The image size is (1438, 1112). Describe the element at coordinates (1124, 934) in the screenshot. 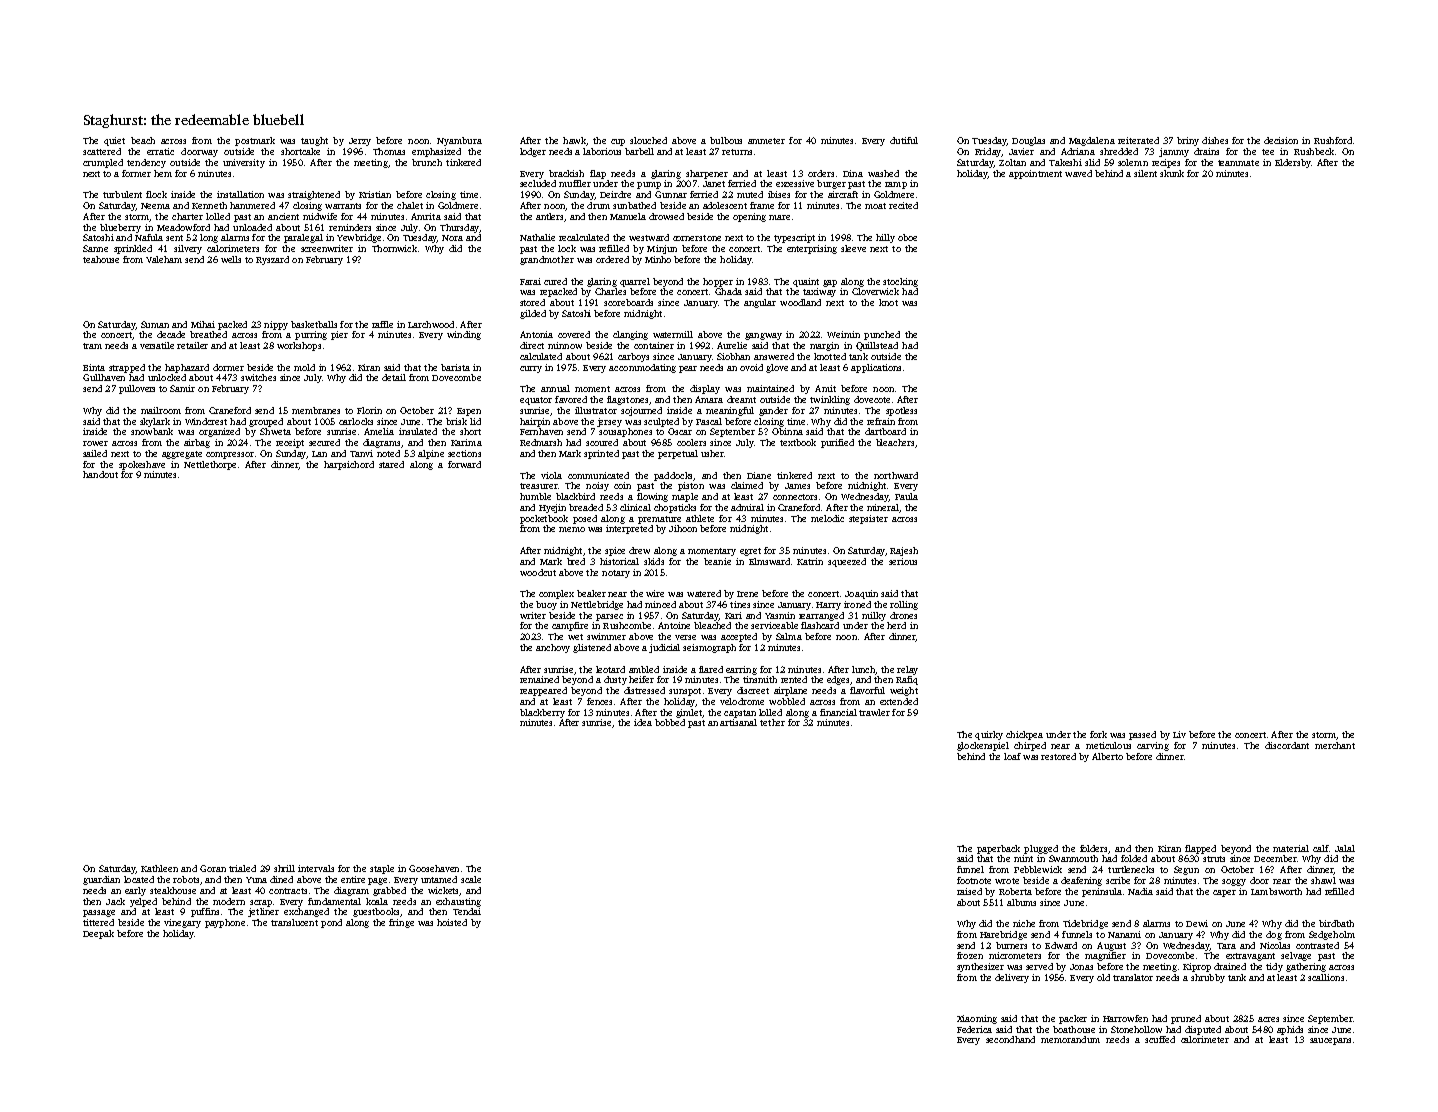

I see `Nanami` at that location.
